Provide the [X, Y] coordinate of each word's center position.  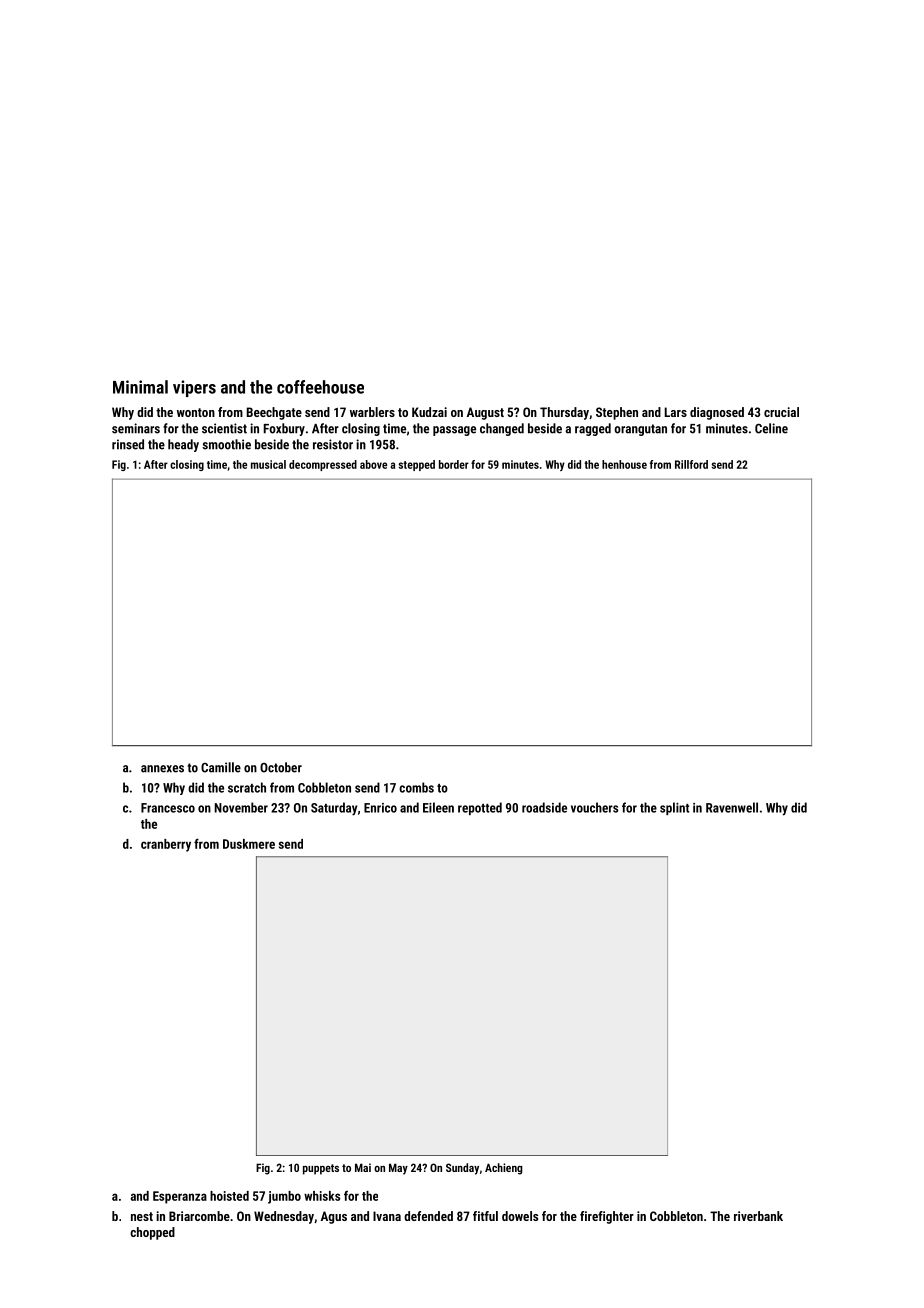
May [398, 1169]
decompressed [323, 465]
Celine [771, 428]
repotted [480, 808]
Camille [221, 767]
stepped [416, 465]
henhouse [624, 464]
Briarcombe [199, 1216]
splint [674, 808]
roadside [544, 807]
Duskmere [249, 844]
